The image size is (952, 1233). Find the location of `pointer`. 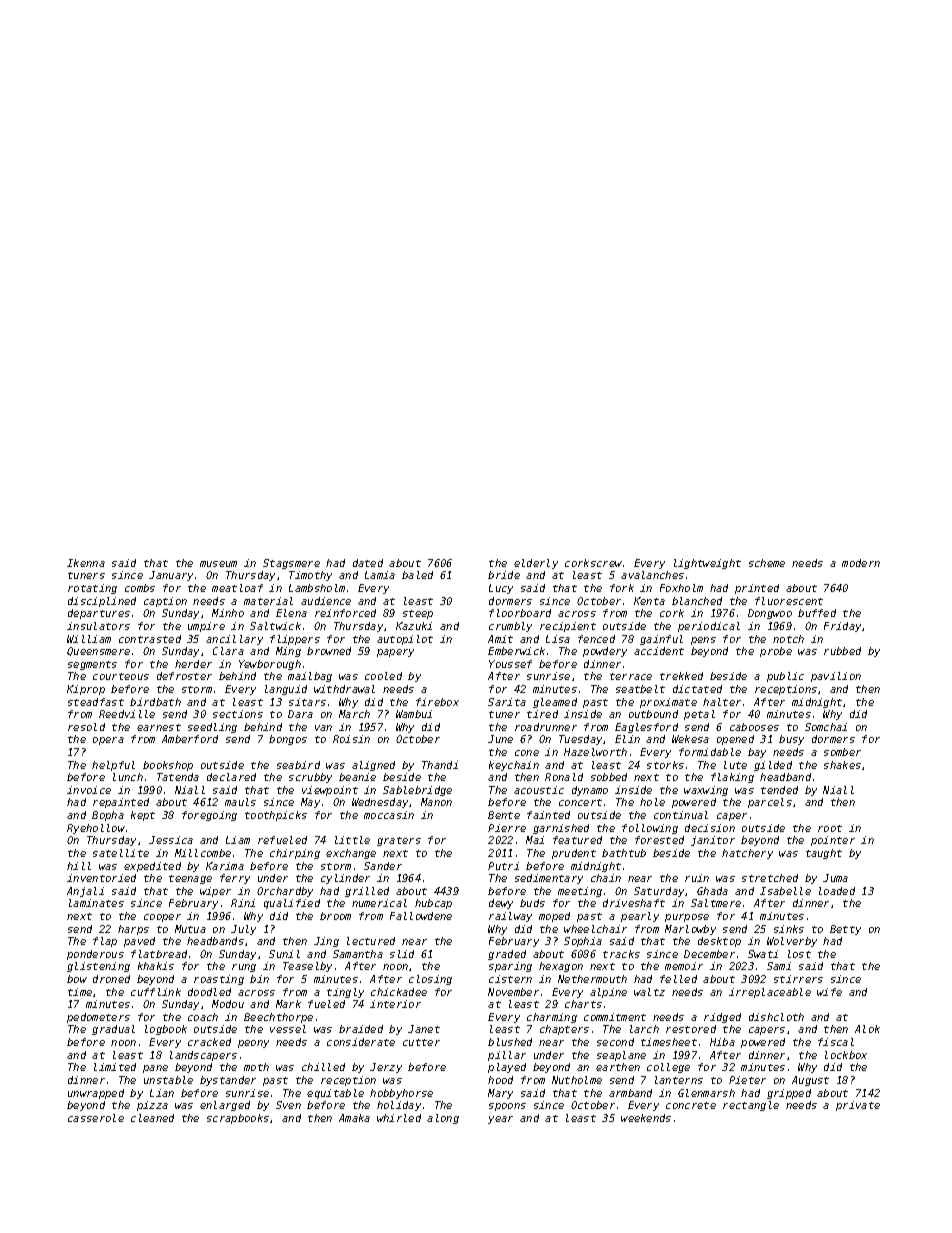

pointer is located at coordinates (833, 841).
